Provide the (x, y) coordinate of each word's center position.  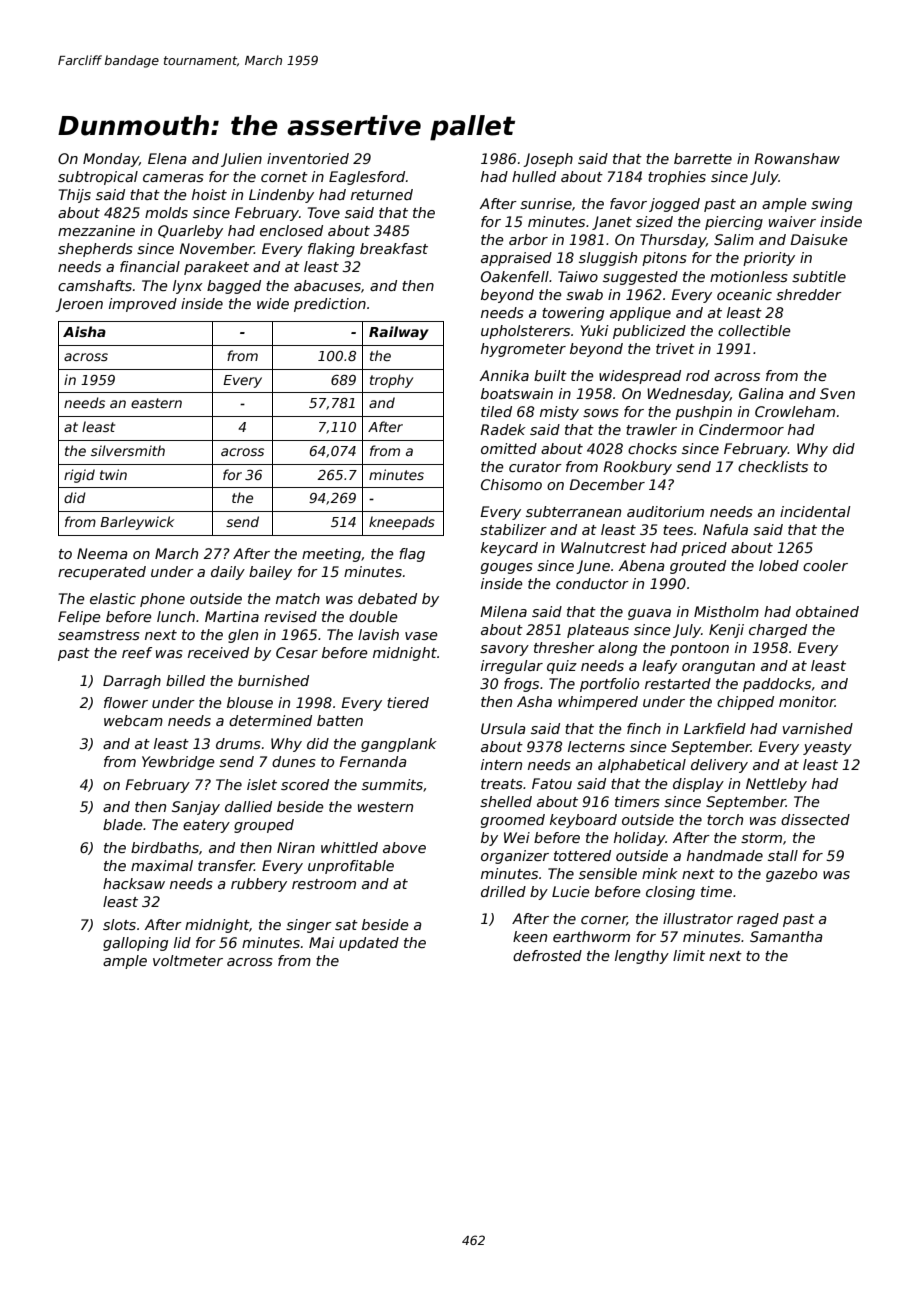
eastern (156, 403)
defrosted (547, 955)
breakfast (394, 248)
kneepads (402, 523)
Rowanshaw (797, 158)
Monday (111, 160)
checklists (773, 466)
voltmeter (188, 960)
